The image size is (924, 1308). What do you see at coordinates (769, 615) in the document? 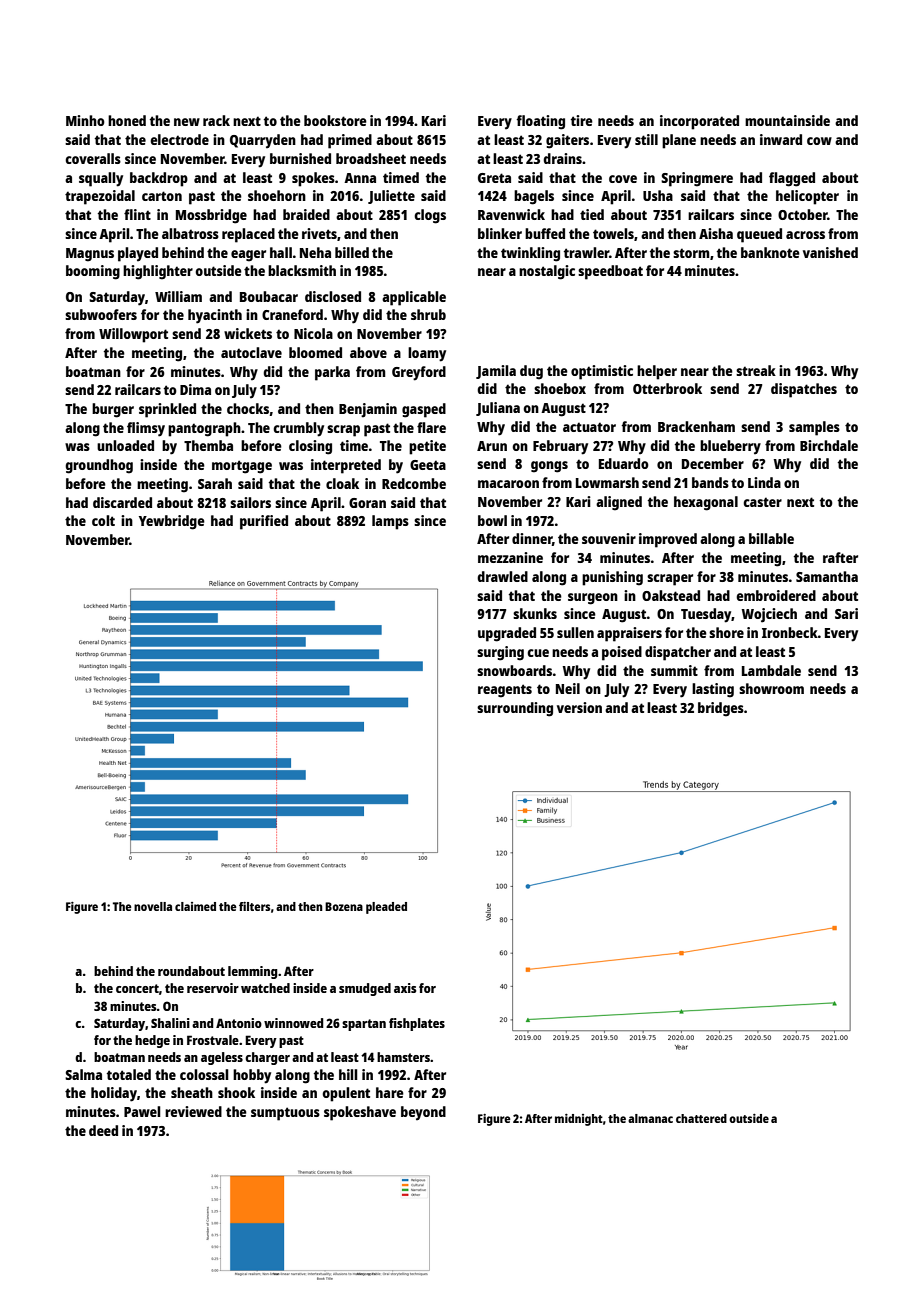
I see `Wojciech` at bounding box center [769, 615].
